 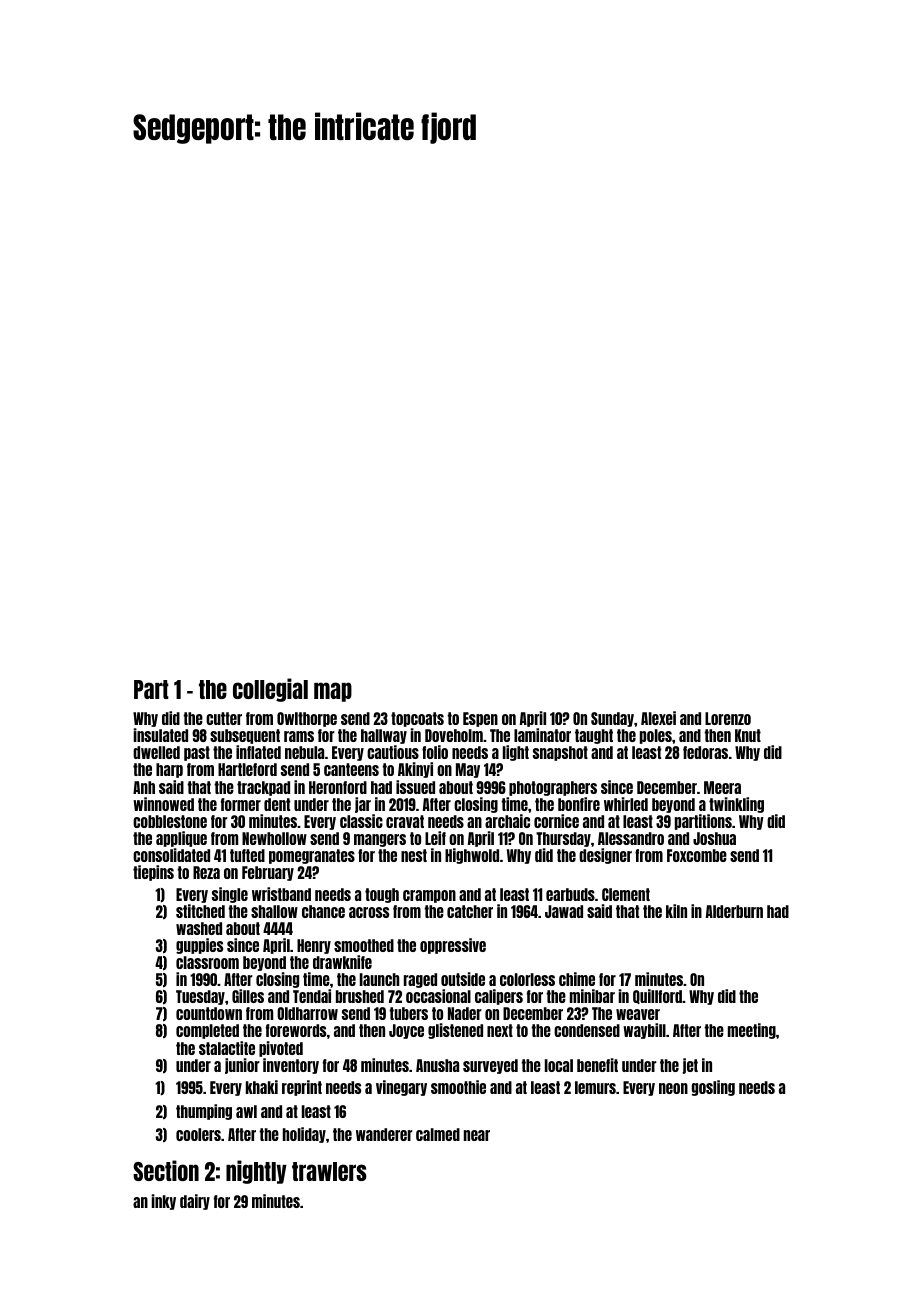 What do you see at coordinates (595, 1087) in the screenshot?
I see `lemurs` at bounding box center [595, 1087].
